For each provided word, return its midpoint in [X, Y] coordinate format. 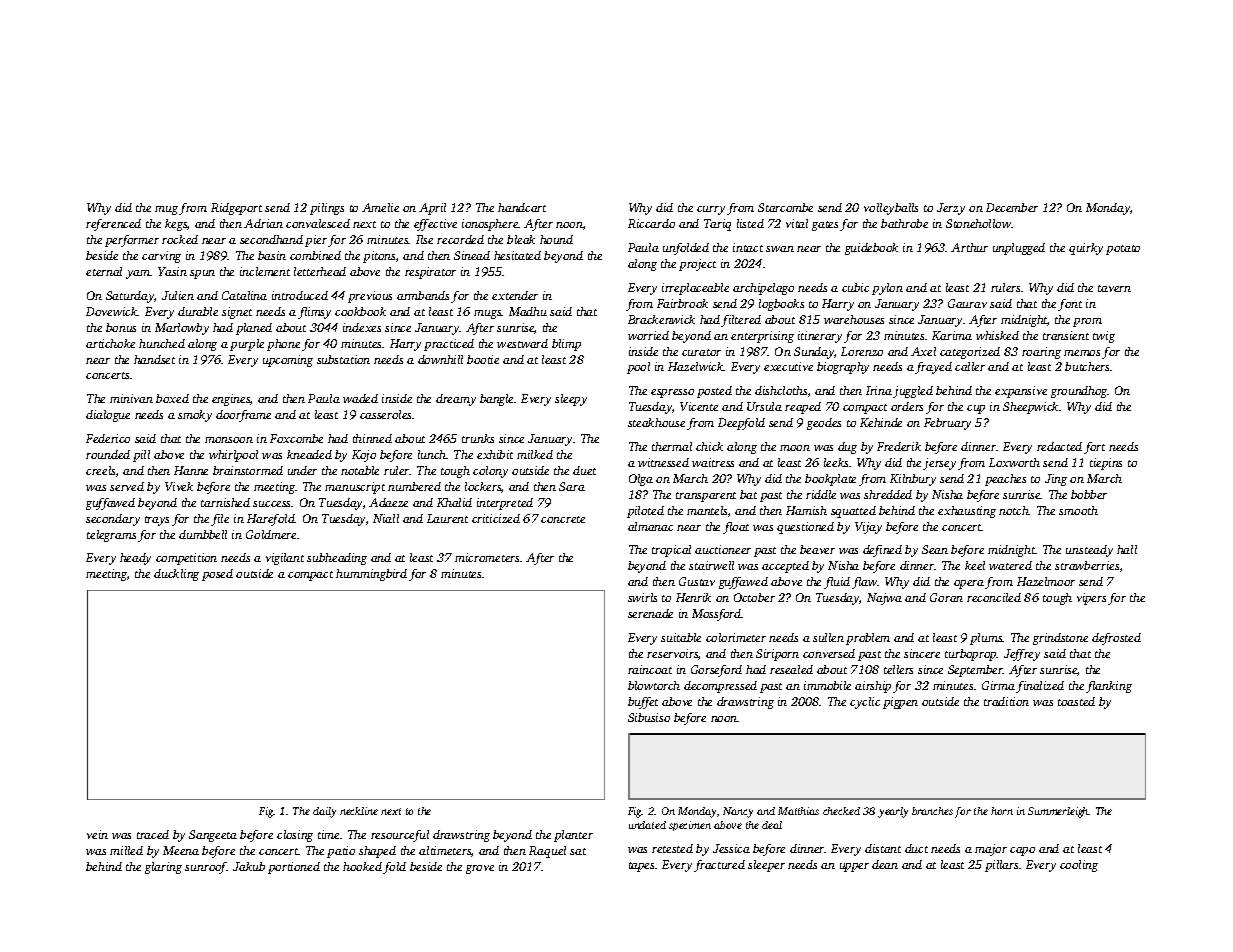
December [1012, 207]
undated [647, 825]
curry [711, 210]
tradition [1006, 701]
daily [324, 812]
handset [154, 359]
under [302, 470]
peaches [1005, 480]
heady [135, 559]
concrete [563, 519]
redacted [1059, 446]
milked [535, 454]
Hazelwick [696, 366]
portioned [294, 868]
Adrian [263, 223]
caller [970, 366]
